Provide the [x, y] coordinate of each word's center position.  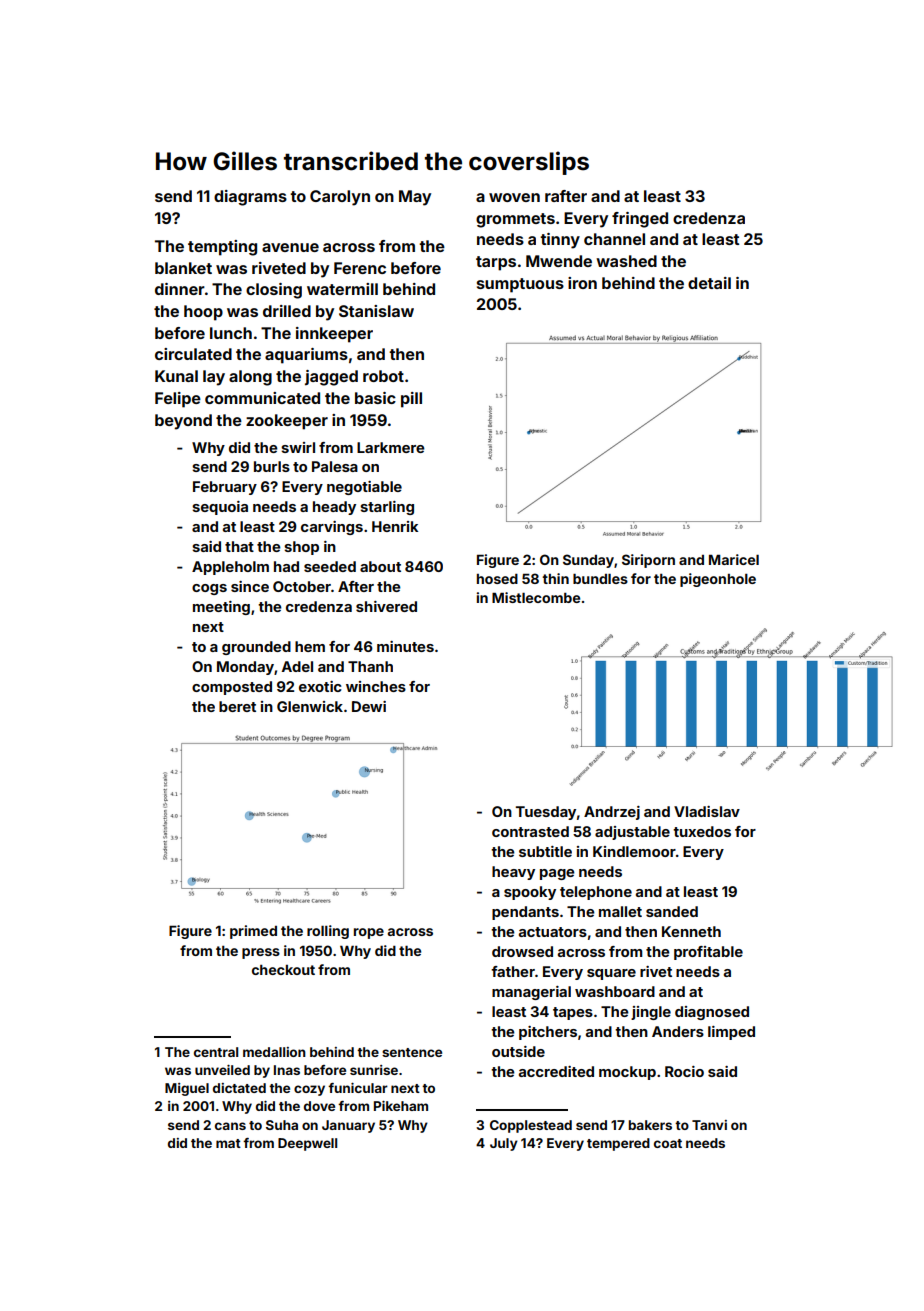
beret [237, 706]
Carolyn [340, 198]
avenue [290, 247]
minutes [405, 646]
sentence [412, 1052]
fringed [640, 220]
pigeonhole [718, 580]
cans [230, 1126]
